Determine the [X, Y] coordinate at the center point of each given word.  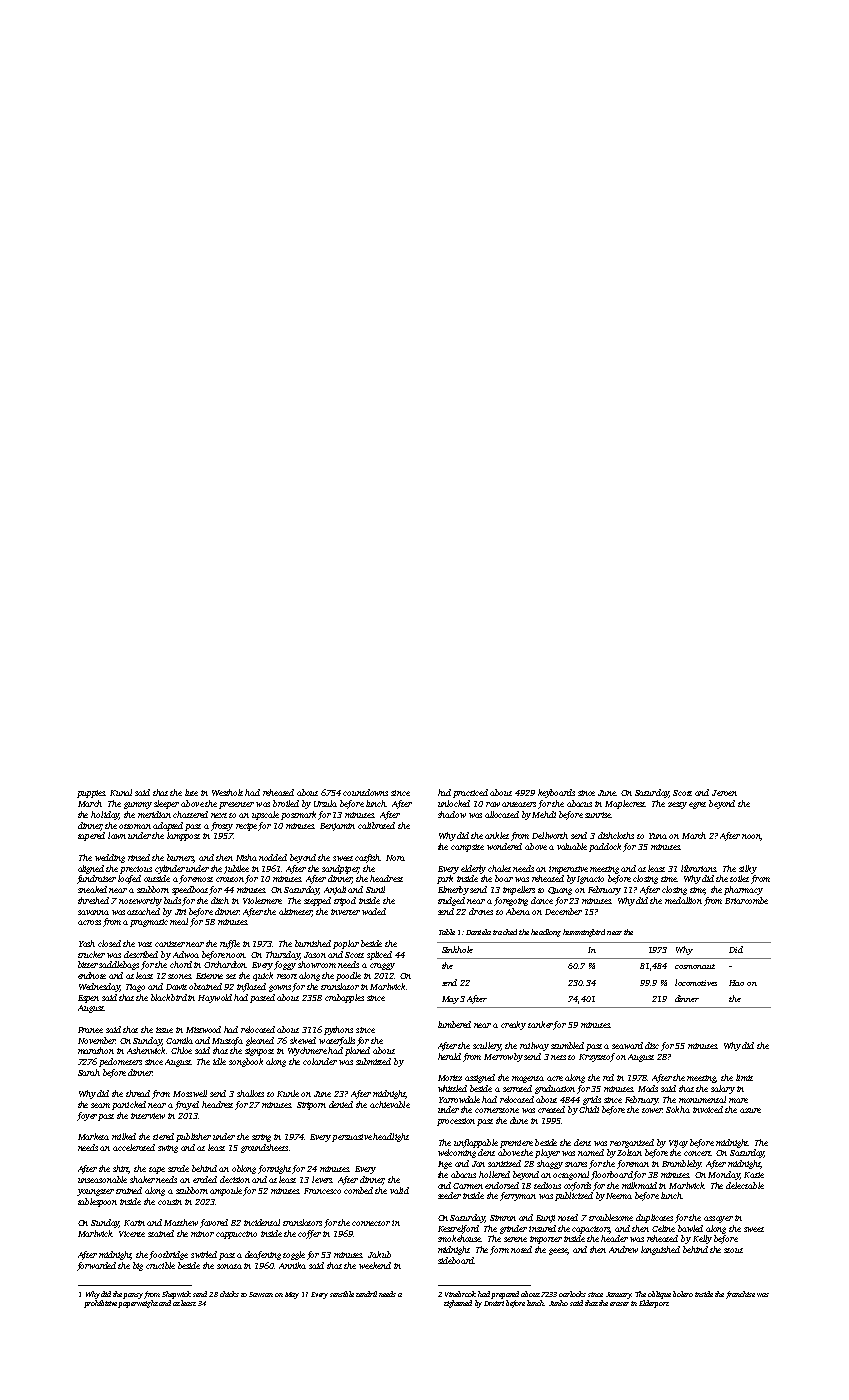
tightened [458, 1304]
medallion [683, 900]
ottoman [135, 826]
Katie [754, 1175]
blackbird [169, 997]
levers [322, 1179]
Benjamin [337, 827]
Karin [134, 1223]
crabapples [344, 998]
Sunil [375, 889]
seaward [627, 1045]
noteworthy [140, 901]
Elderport [654, 1304]
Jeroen [724, 793]
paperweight [138, 1304]
